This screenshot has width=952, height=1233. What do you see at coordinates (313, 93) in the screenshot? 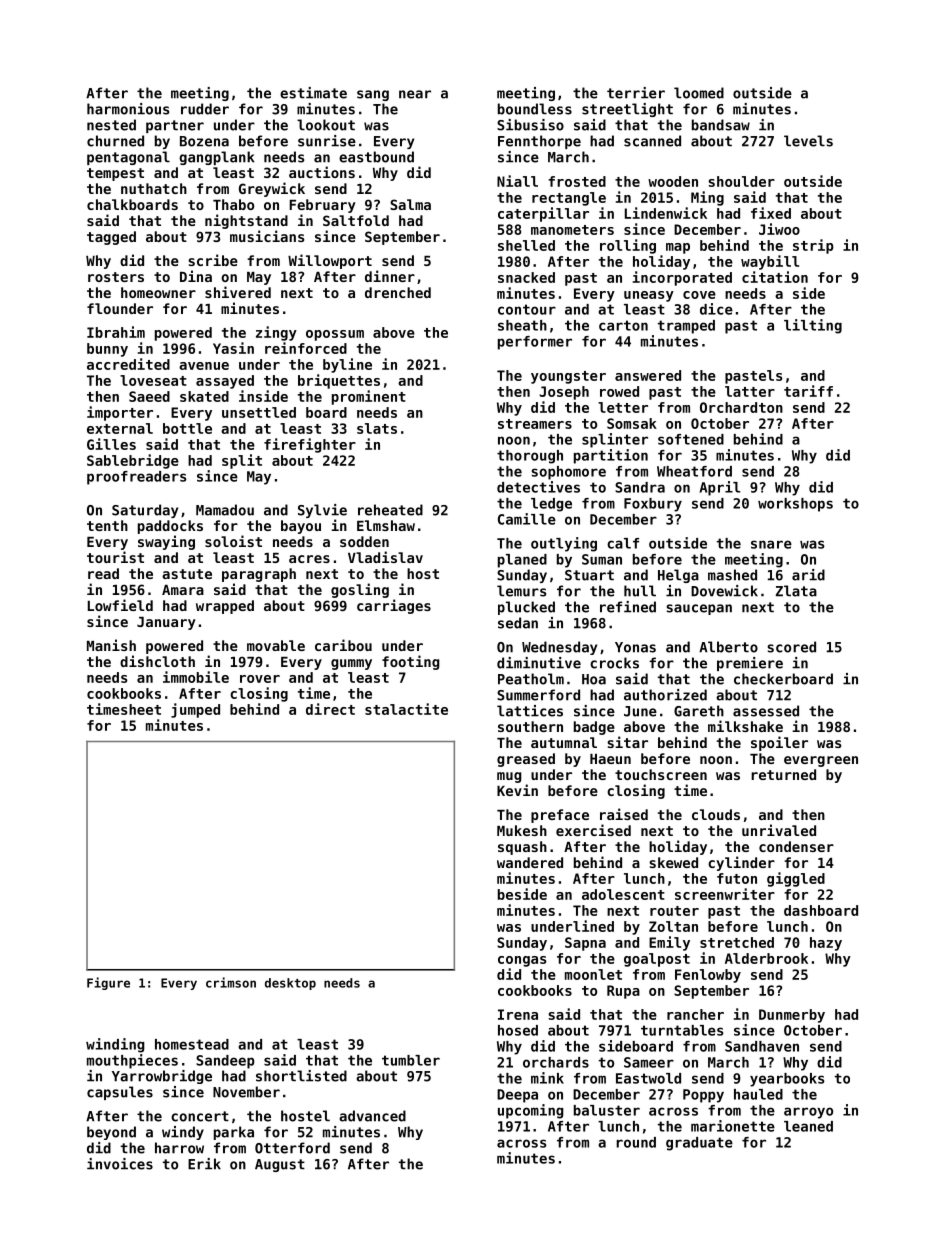
I see `estimate` at bounding box center [313, 93].
